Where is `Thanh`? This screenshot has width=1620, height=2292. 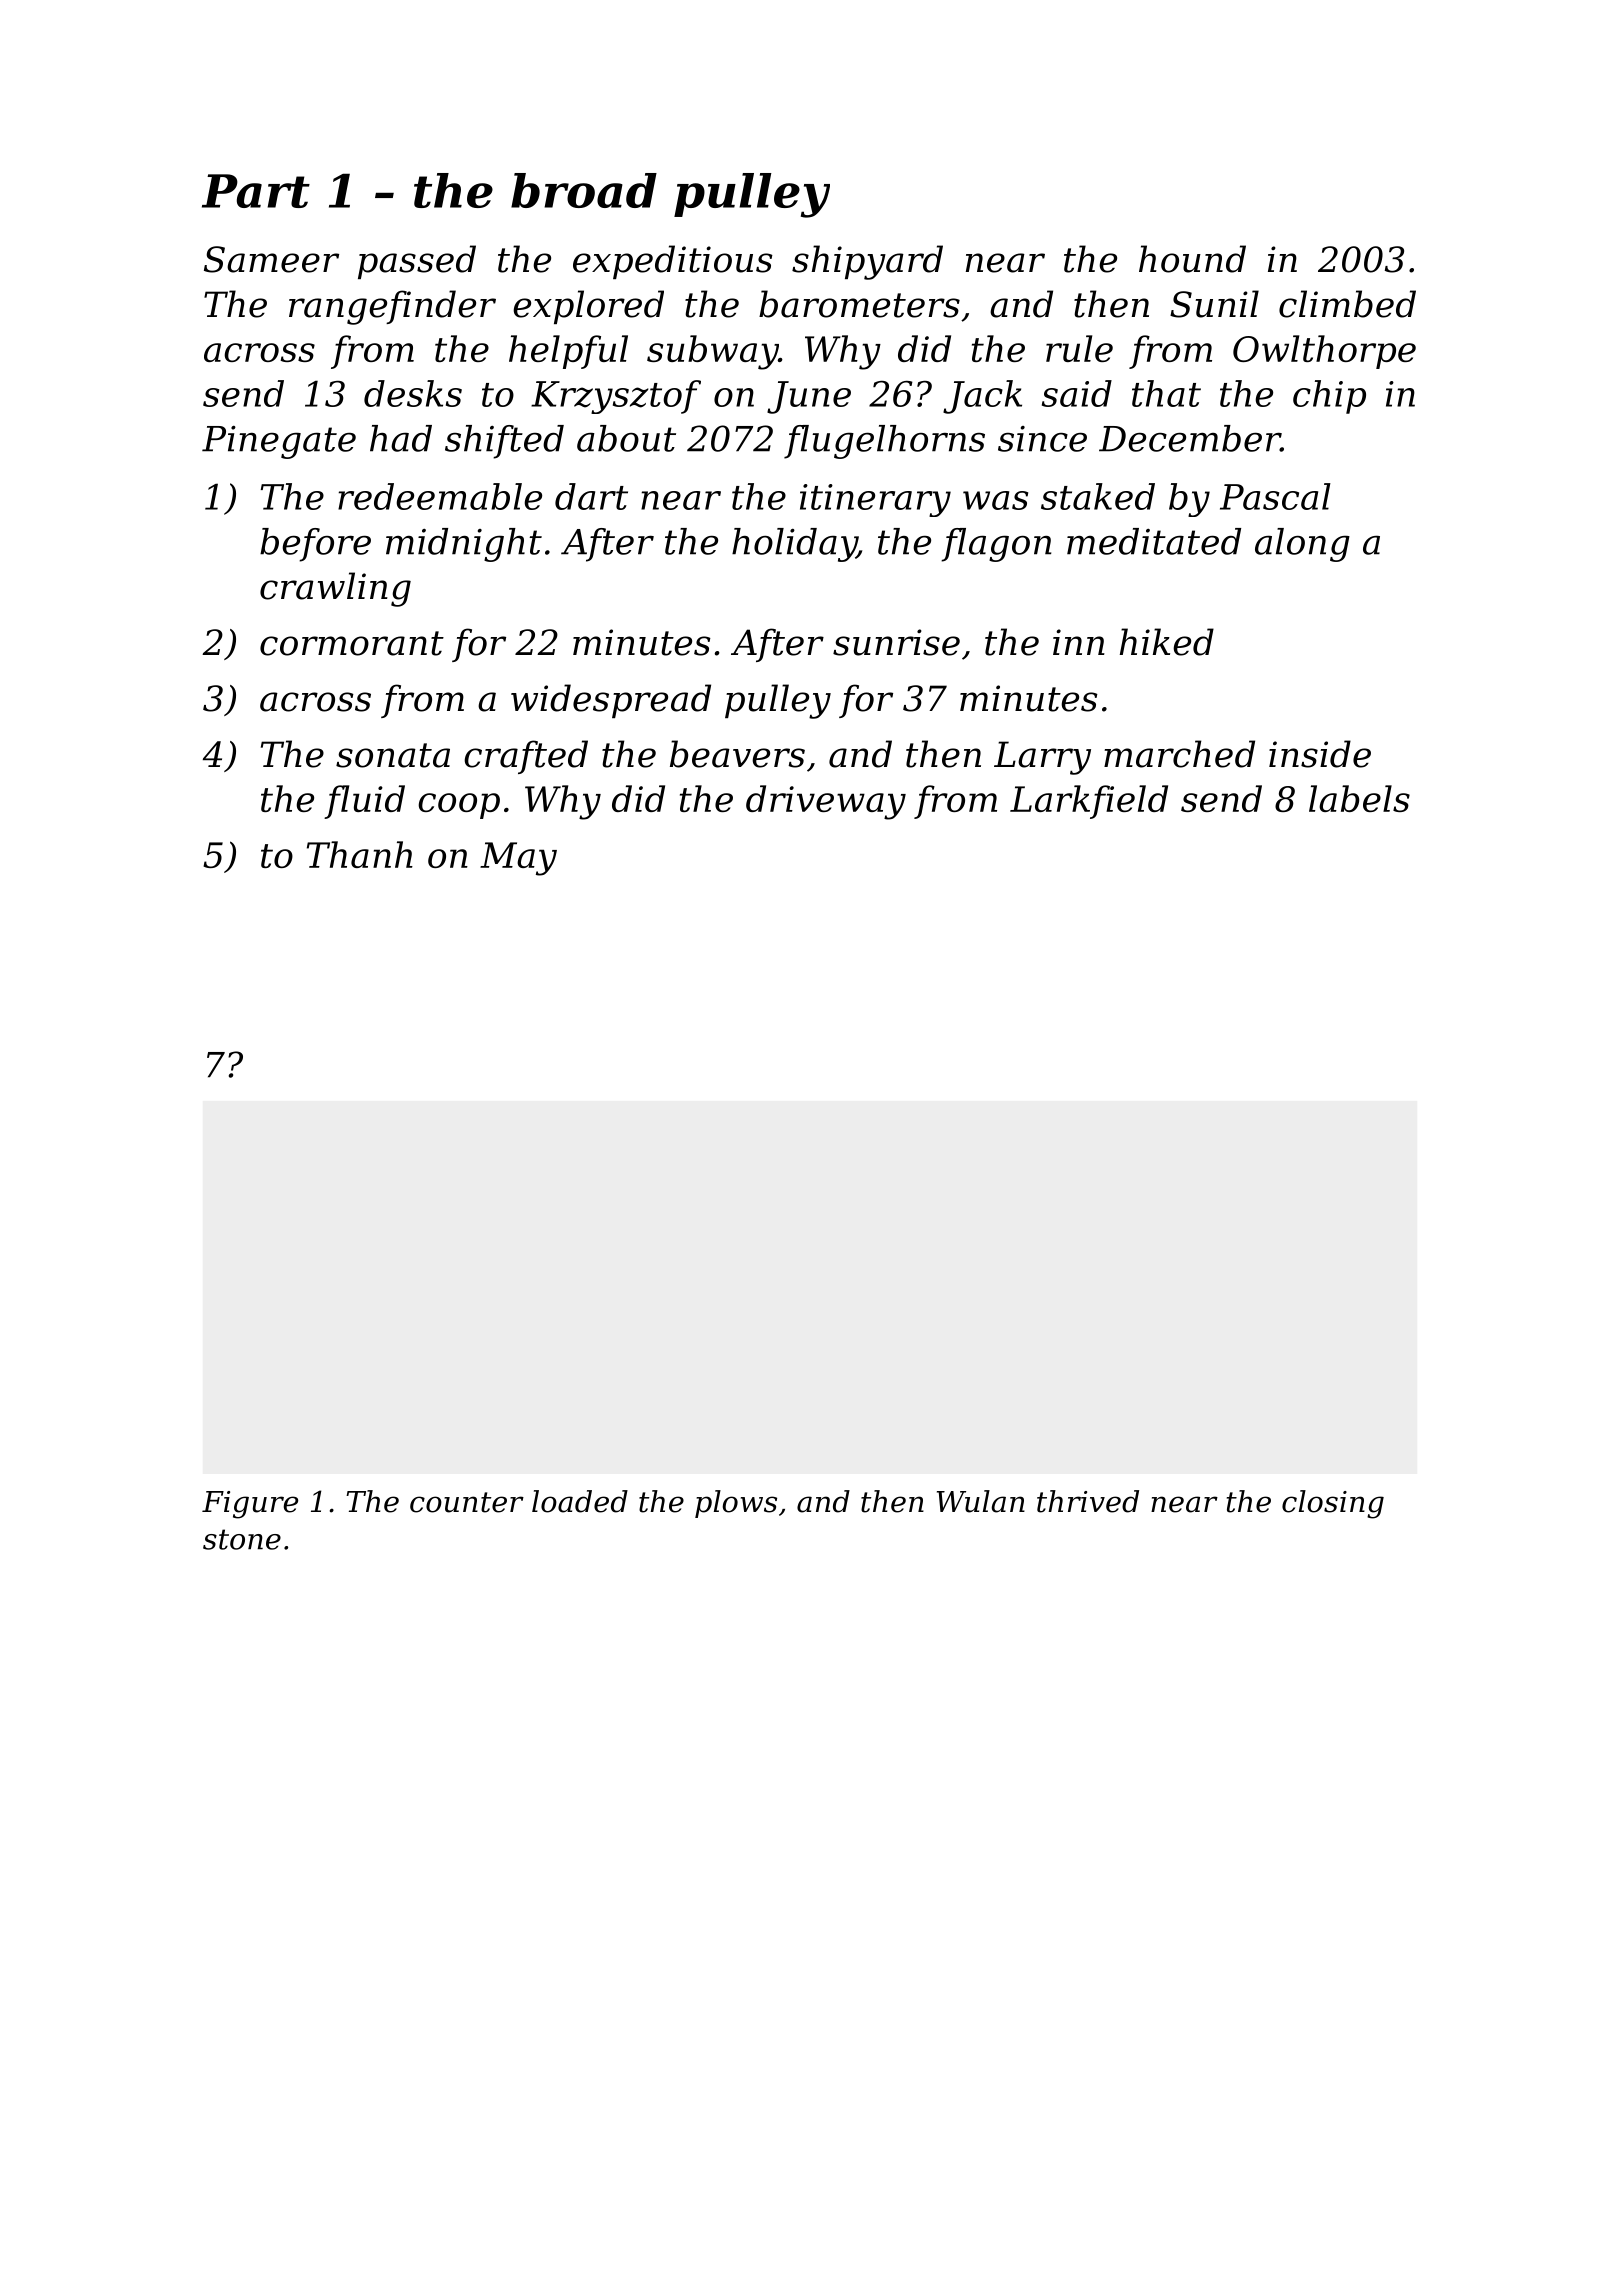 Thanh is located at coordinates (360, 854).
